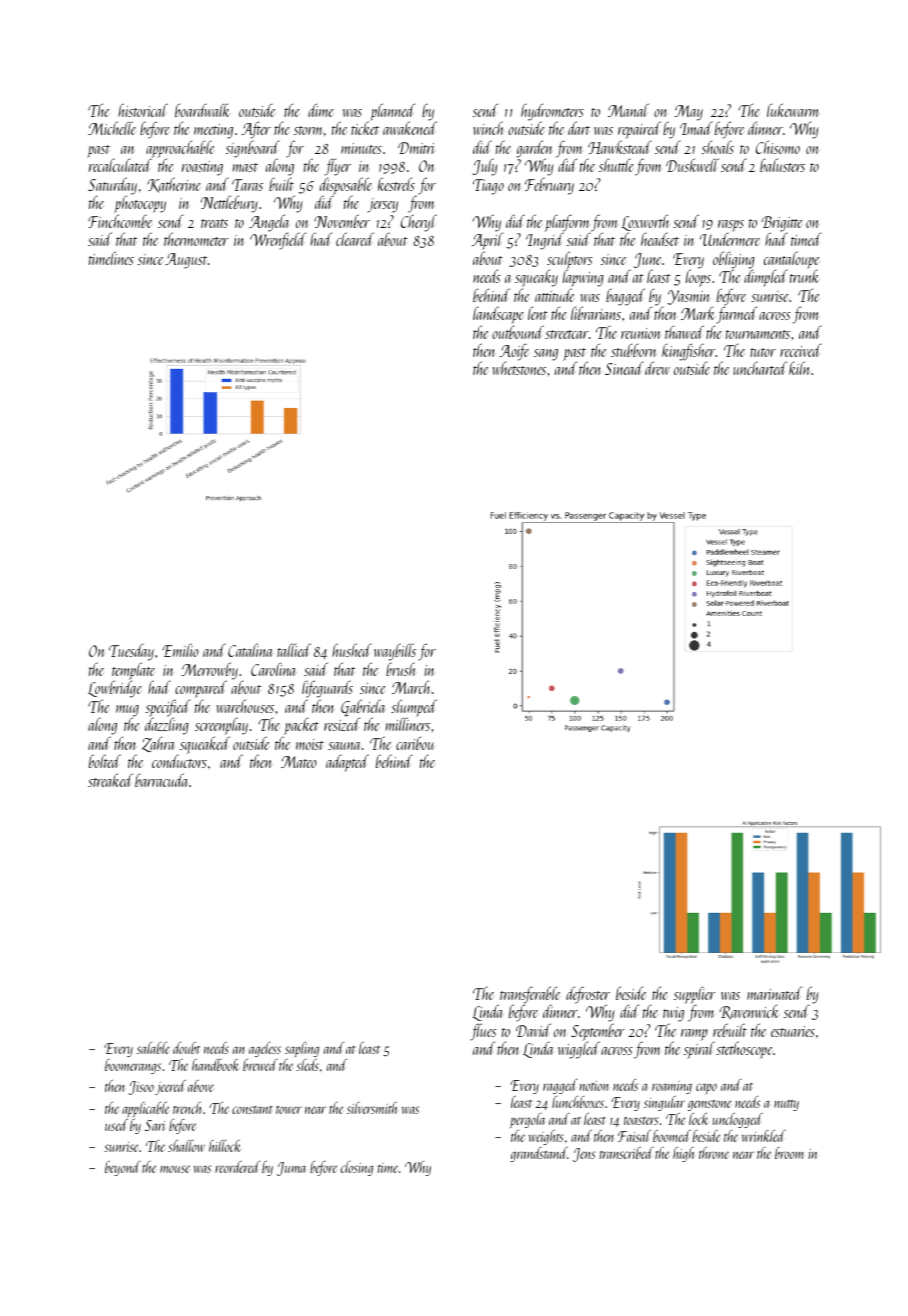 The height and width of the screenshot is (1316, 908). I want to click on Jens, so click(584, 1155).
